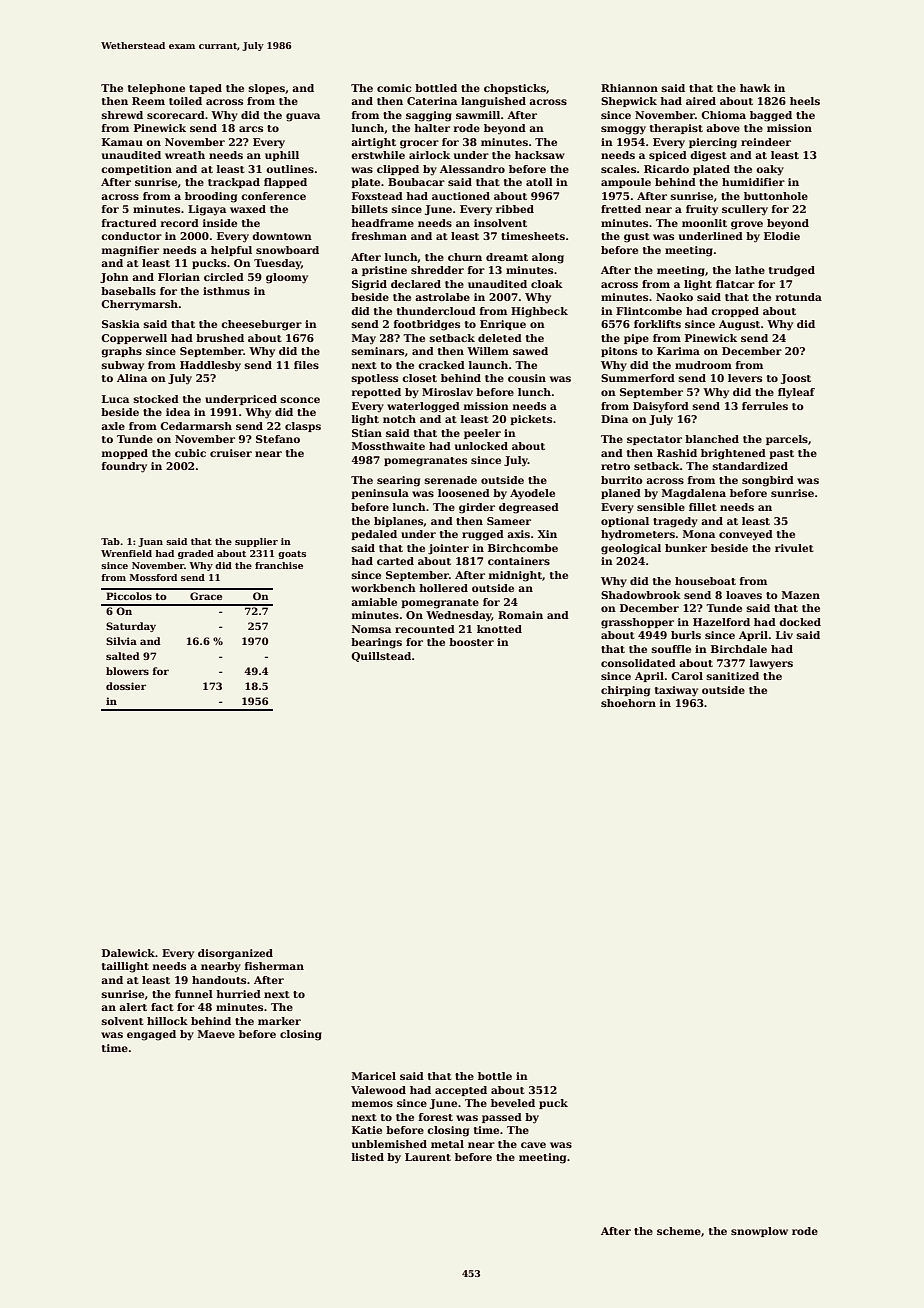  I want to click on telephone, so click(156, 89).
